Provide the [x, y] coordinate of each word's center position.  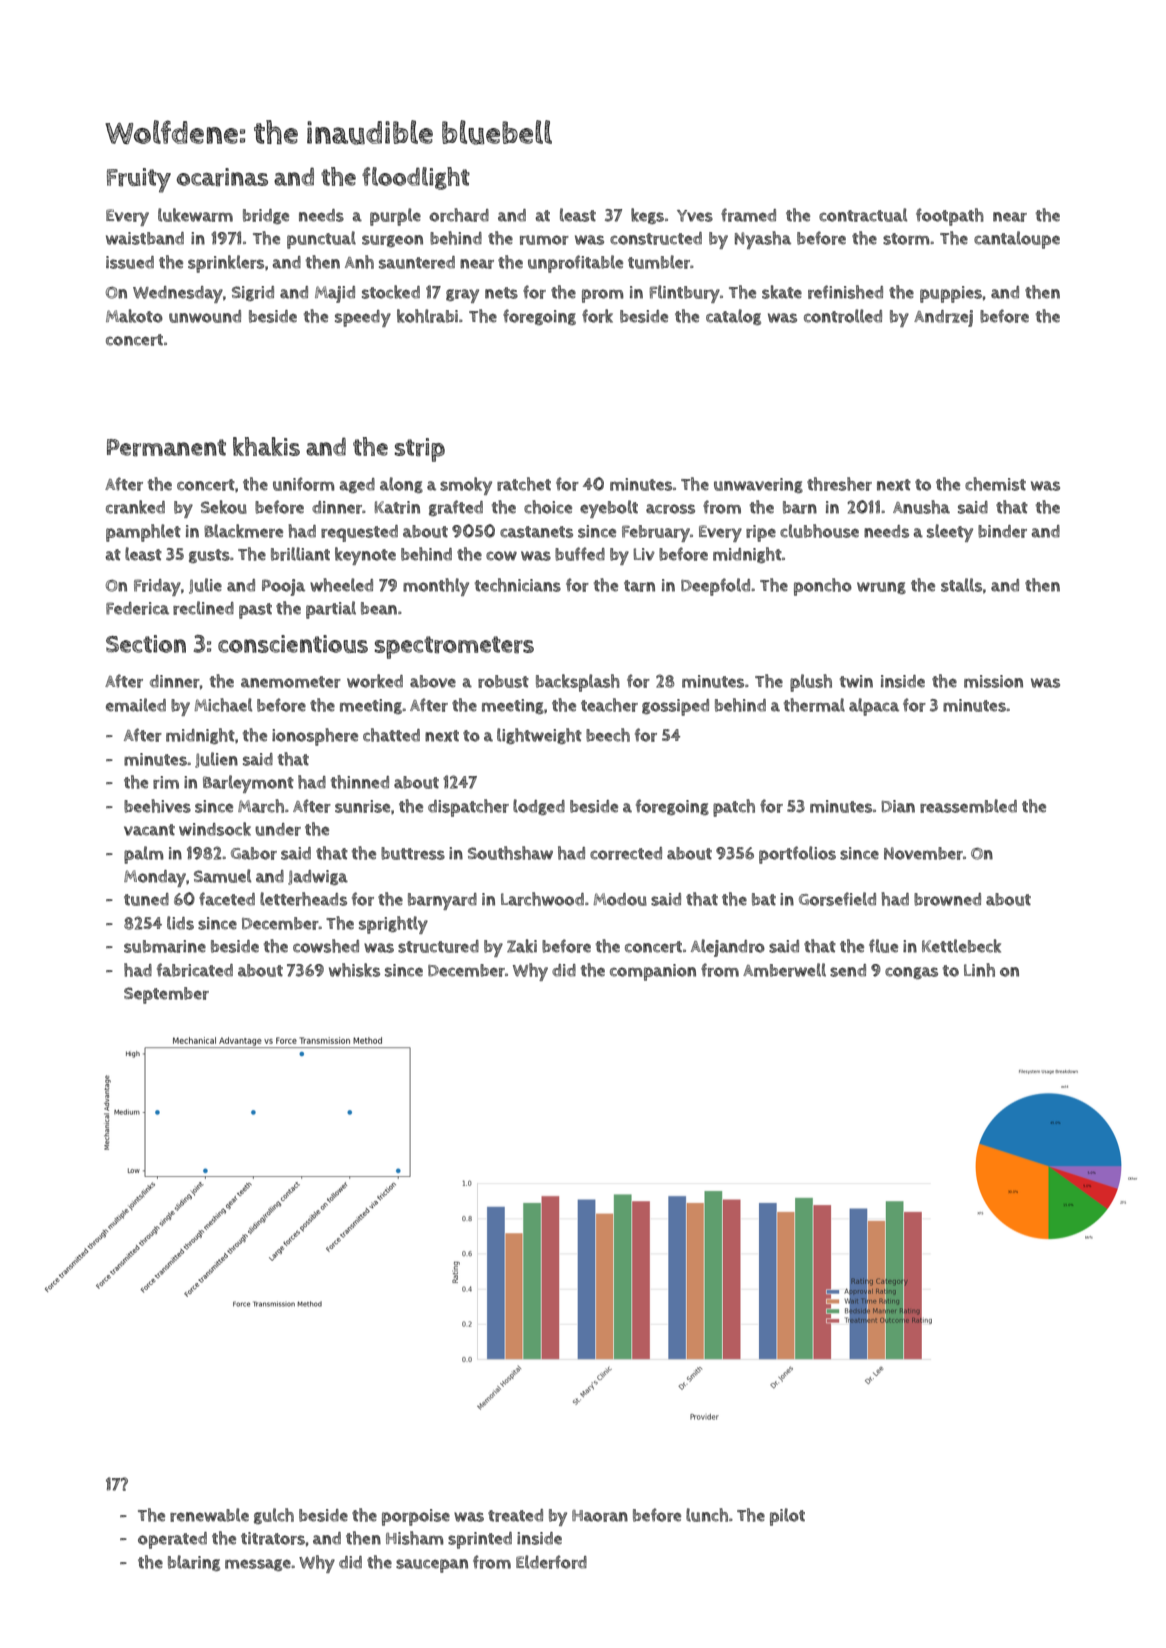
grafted [456, 508]
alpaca [874, 707]
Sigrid [253, 293]
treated [515, 1515]
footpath [950, 217]
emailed [136, 705]
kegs [647, 216]
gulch [274, 1516]
